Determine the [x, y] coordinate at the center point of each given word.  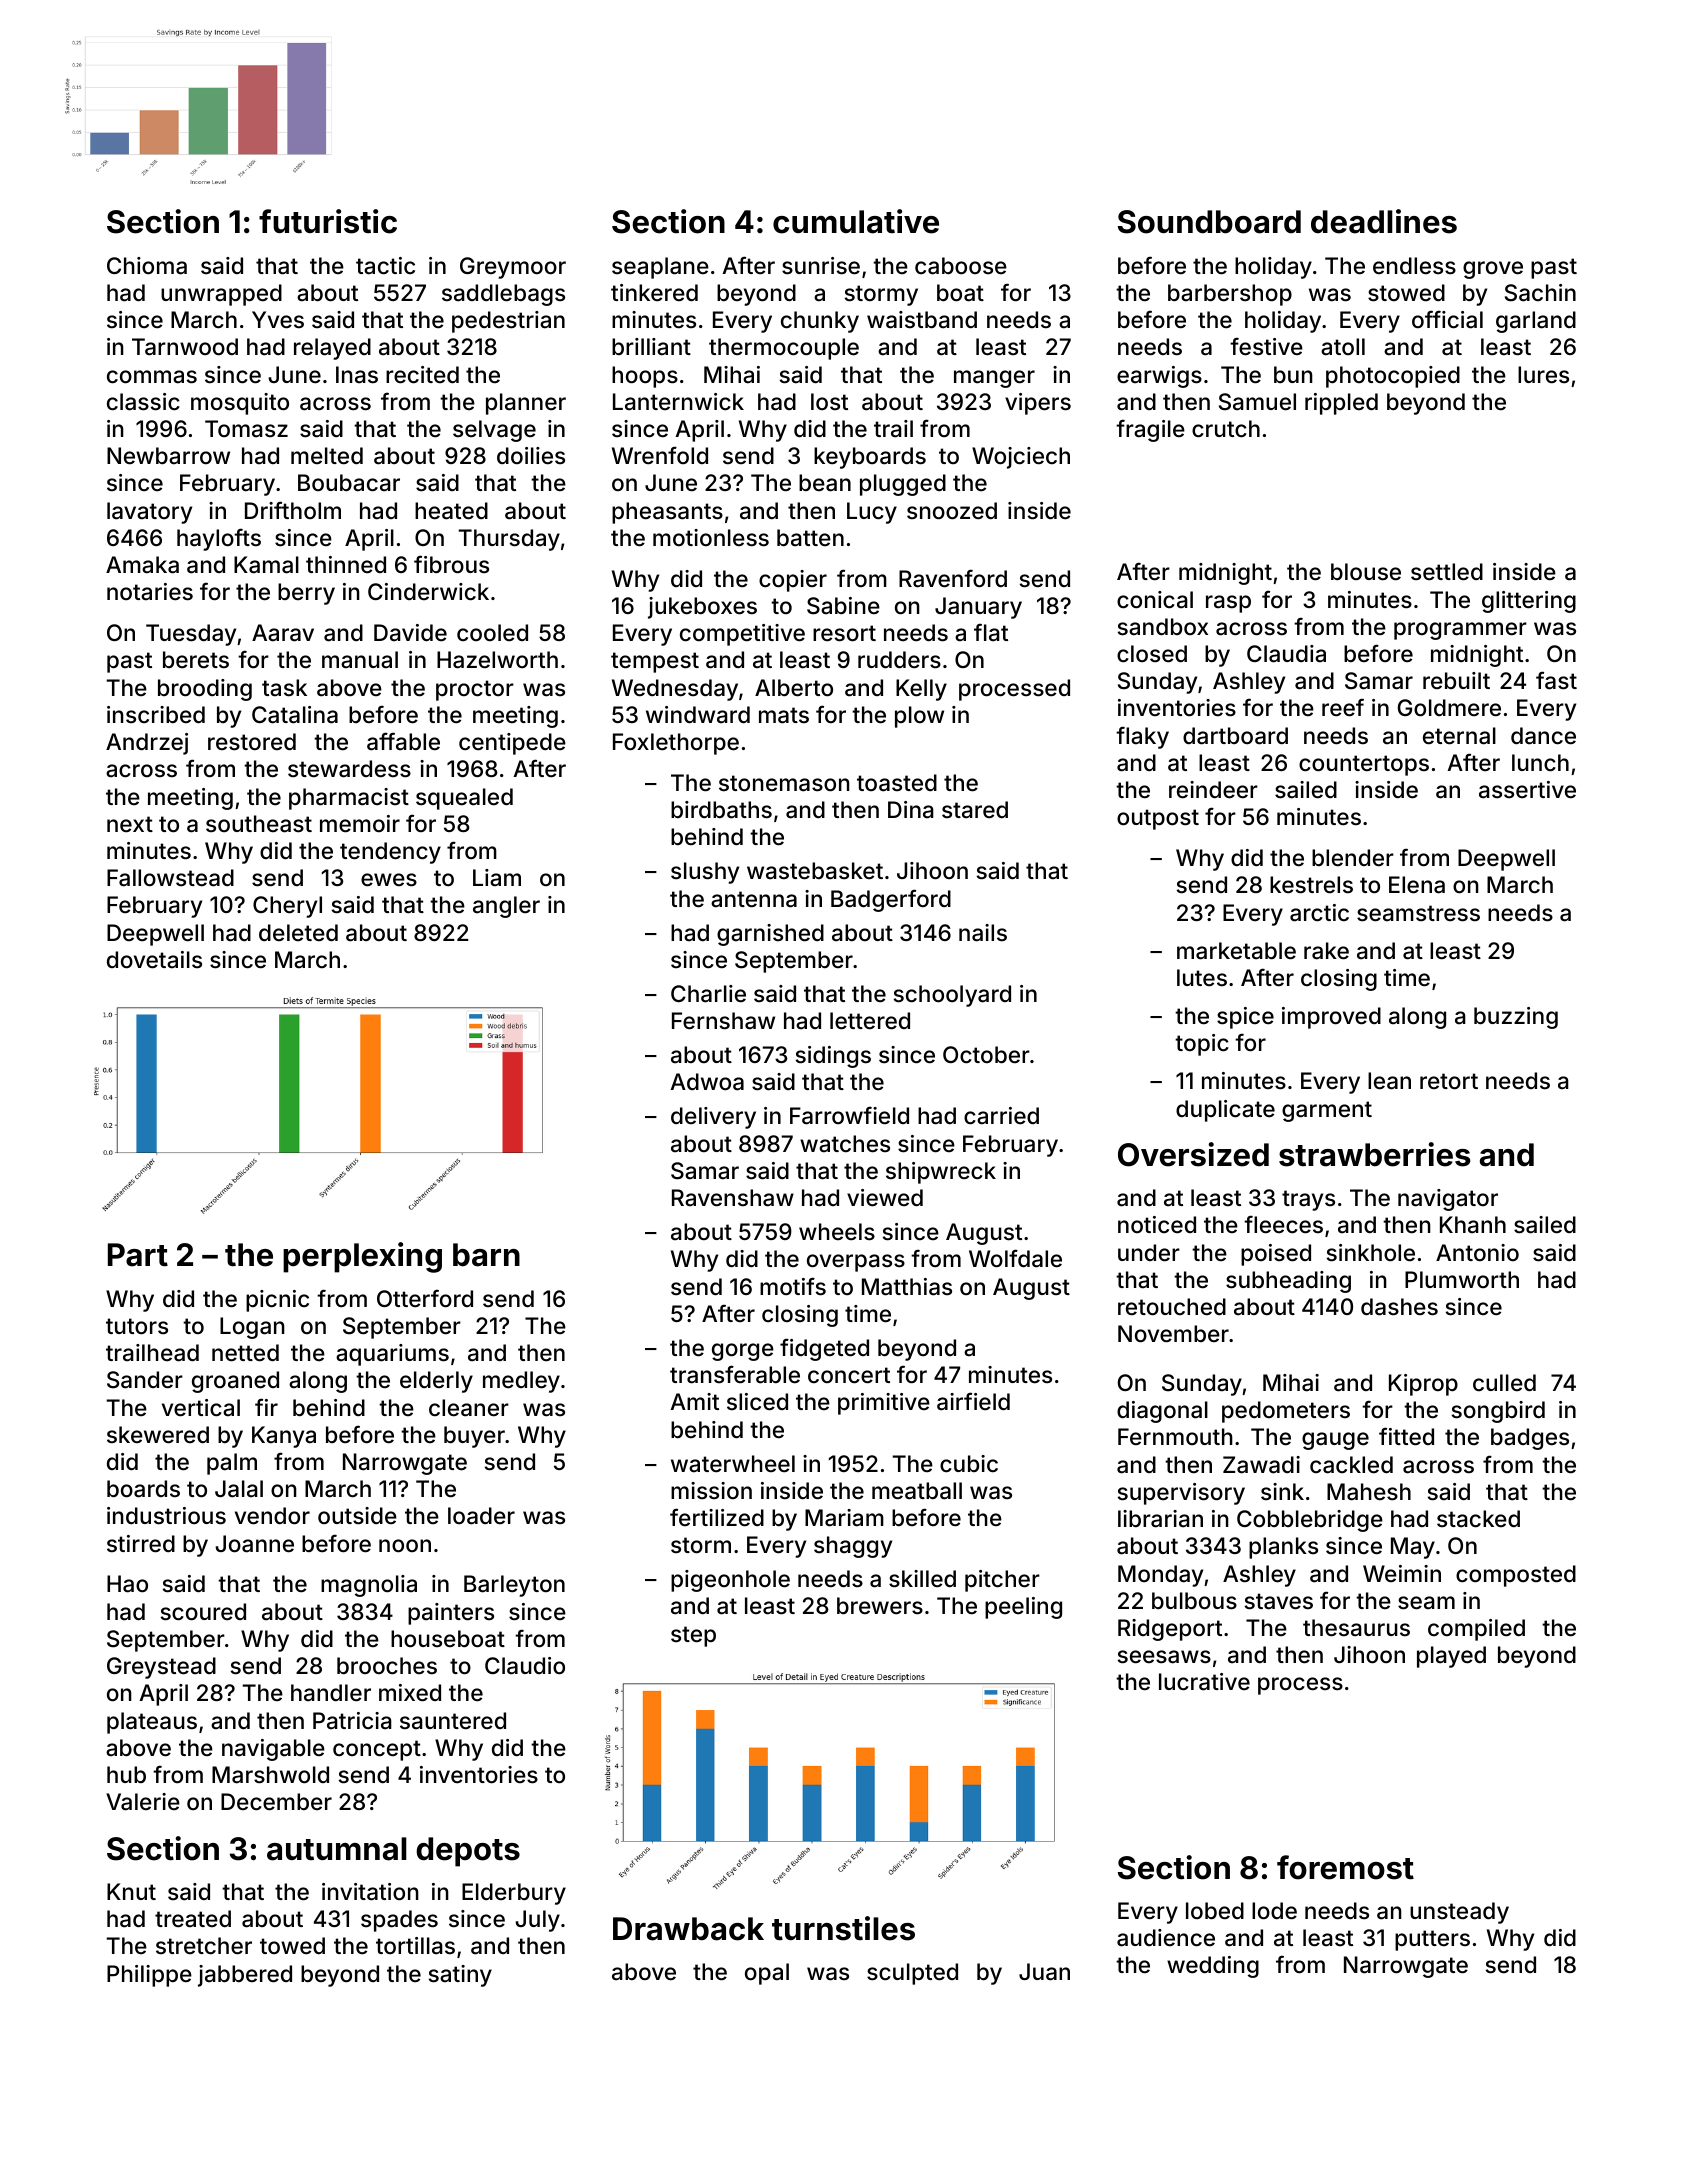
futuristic [328, 221]
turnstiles [843, 1928]
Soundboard [1209, 222]
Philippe [149, 1976]
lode [1274, 1911]
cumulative [856, 221]
